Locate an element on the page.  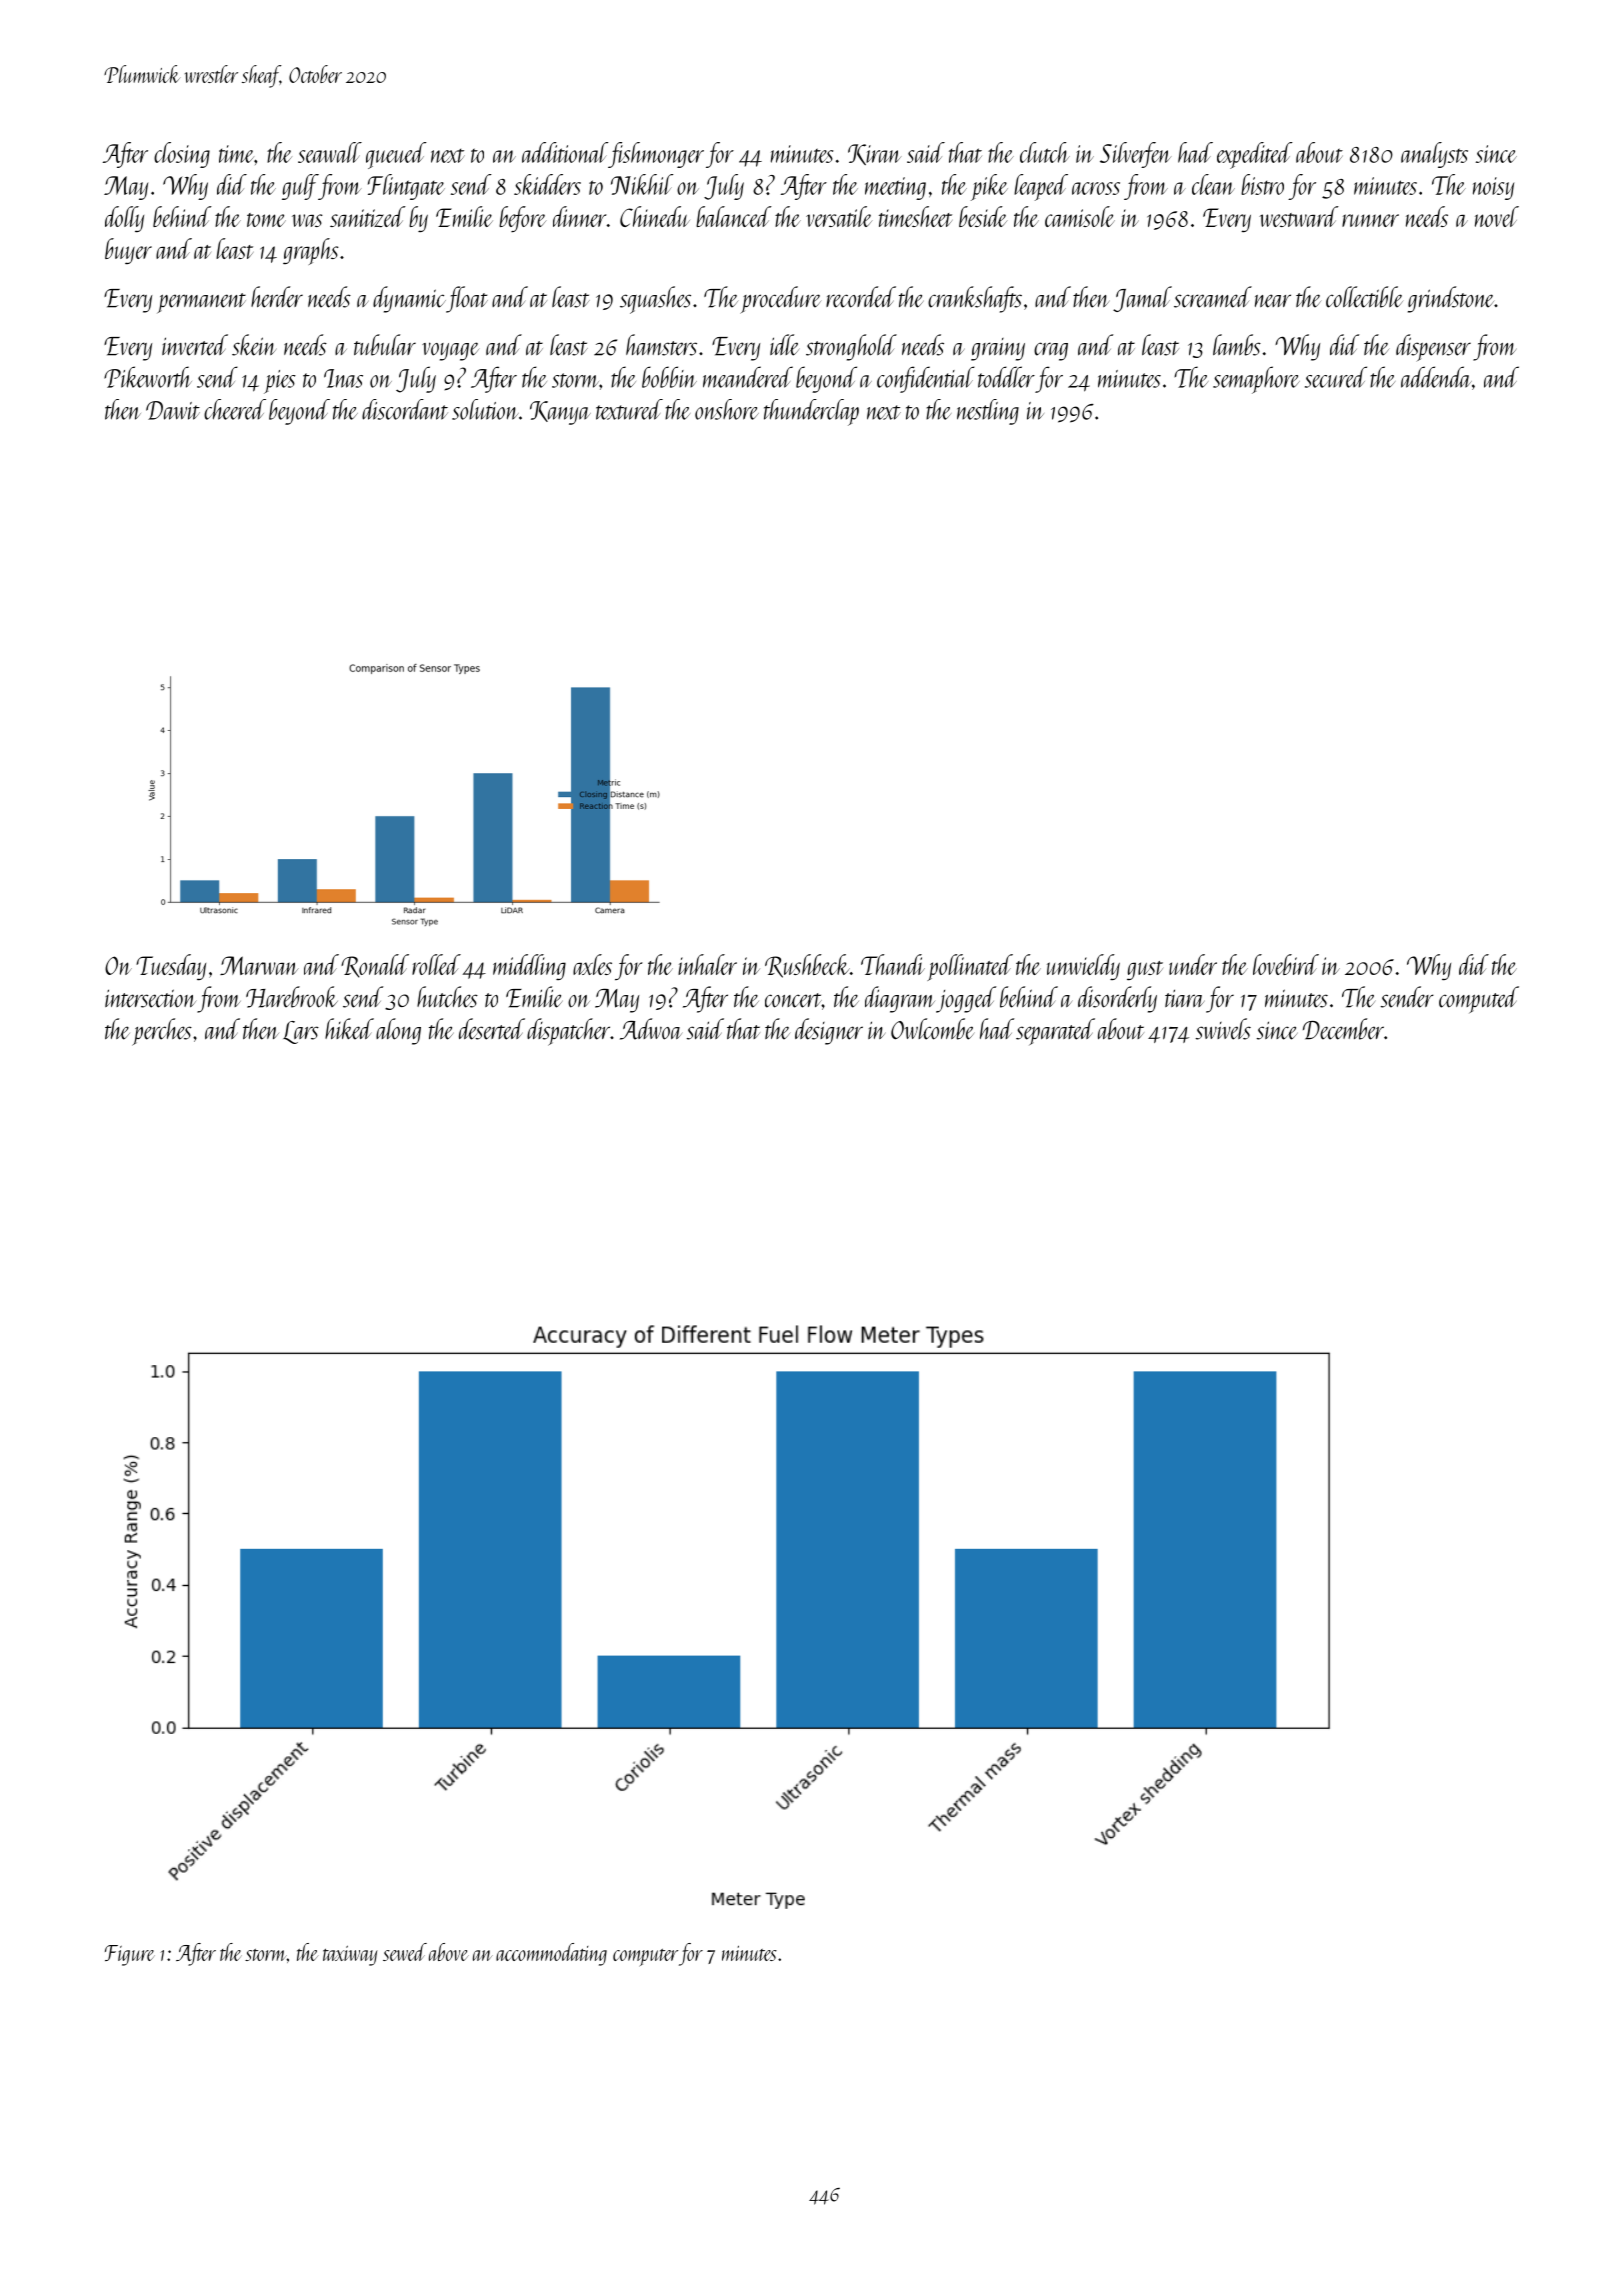
dolly is located at coordinates (124, 219).
